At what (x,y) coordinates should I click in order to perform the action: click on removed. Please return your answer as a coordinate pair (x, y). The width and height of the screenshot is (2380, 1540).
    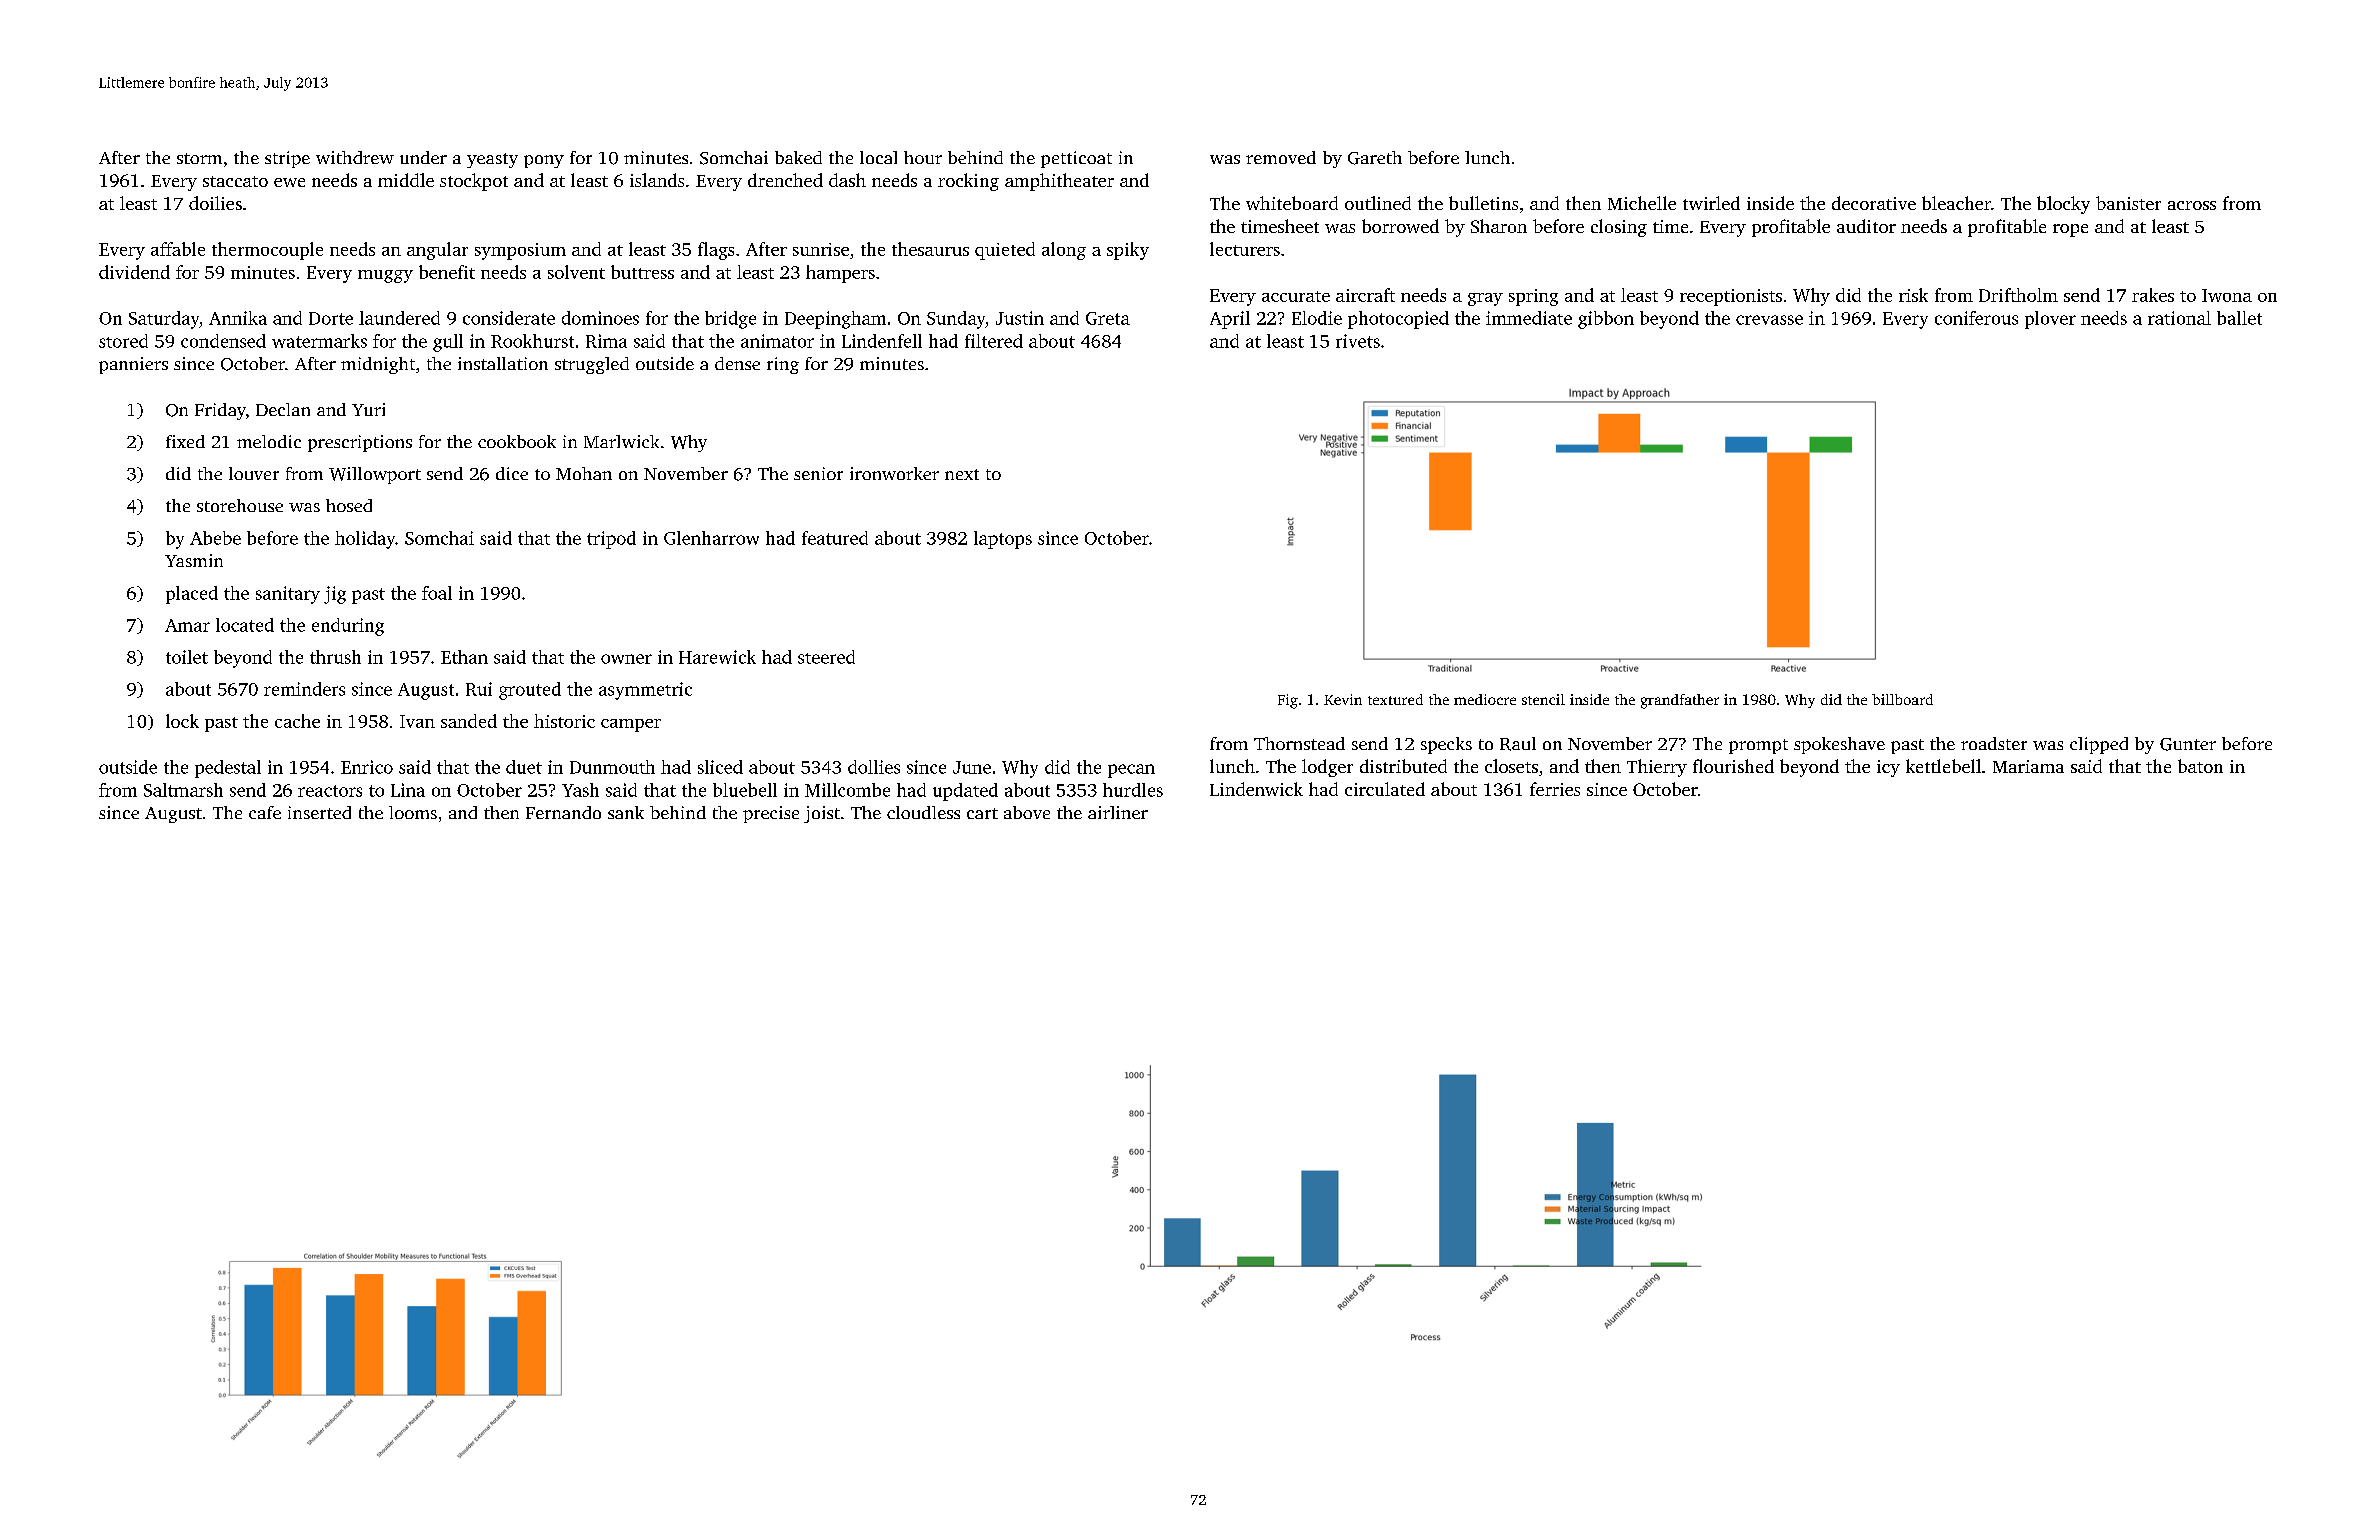
    Looking at the image, I should click on (1281, 157).
